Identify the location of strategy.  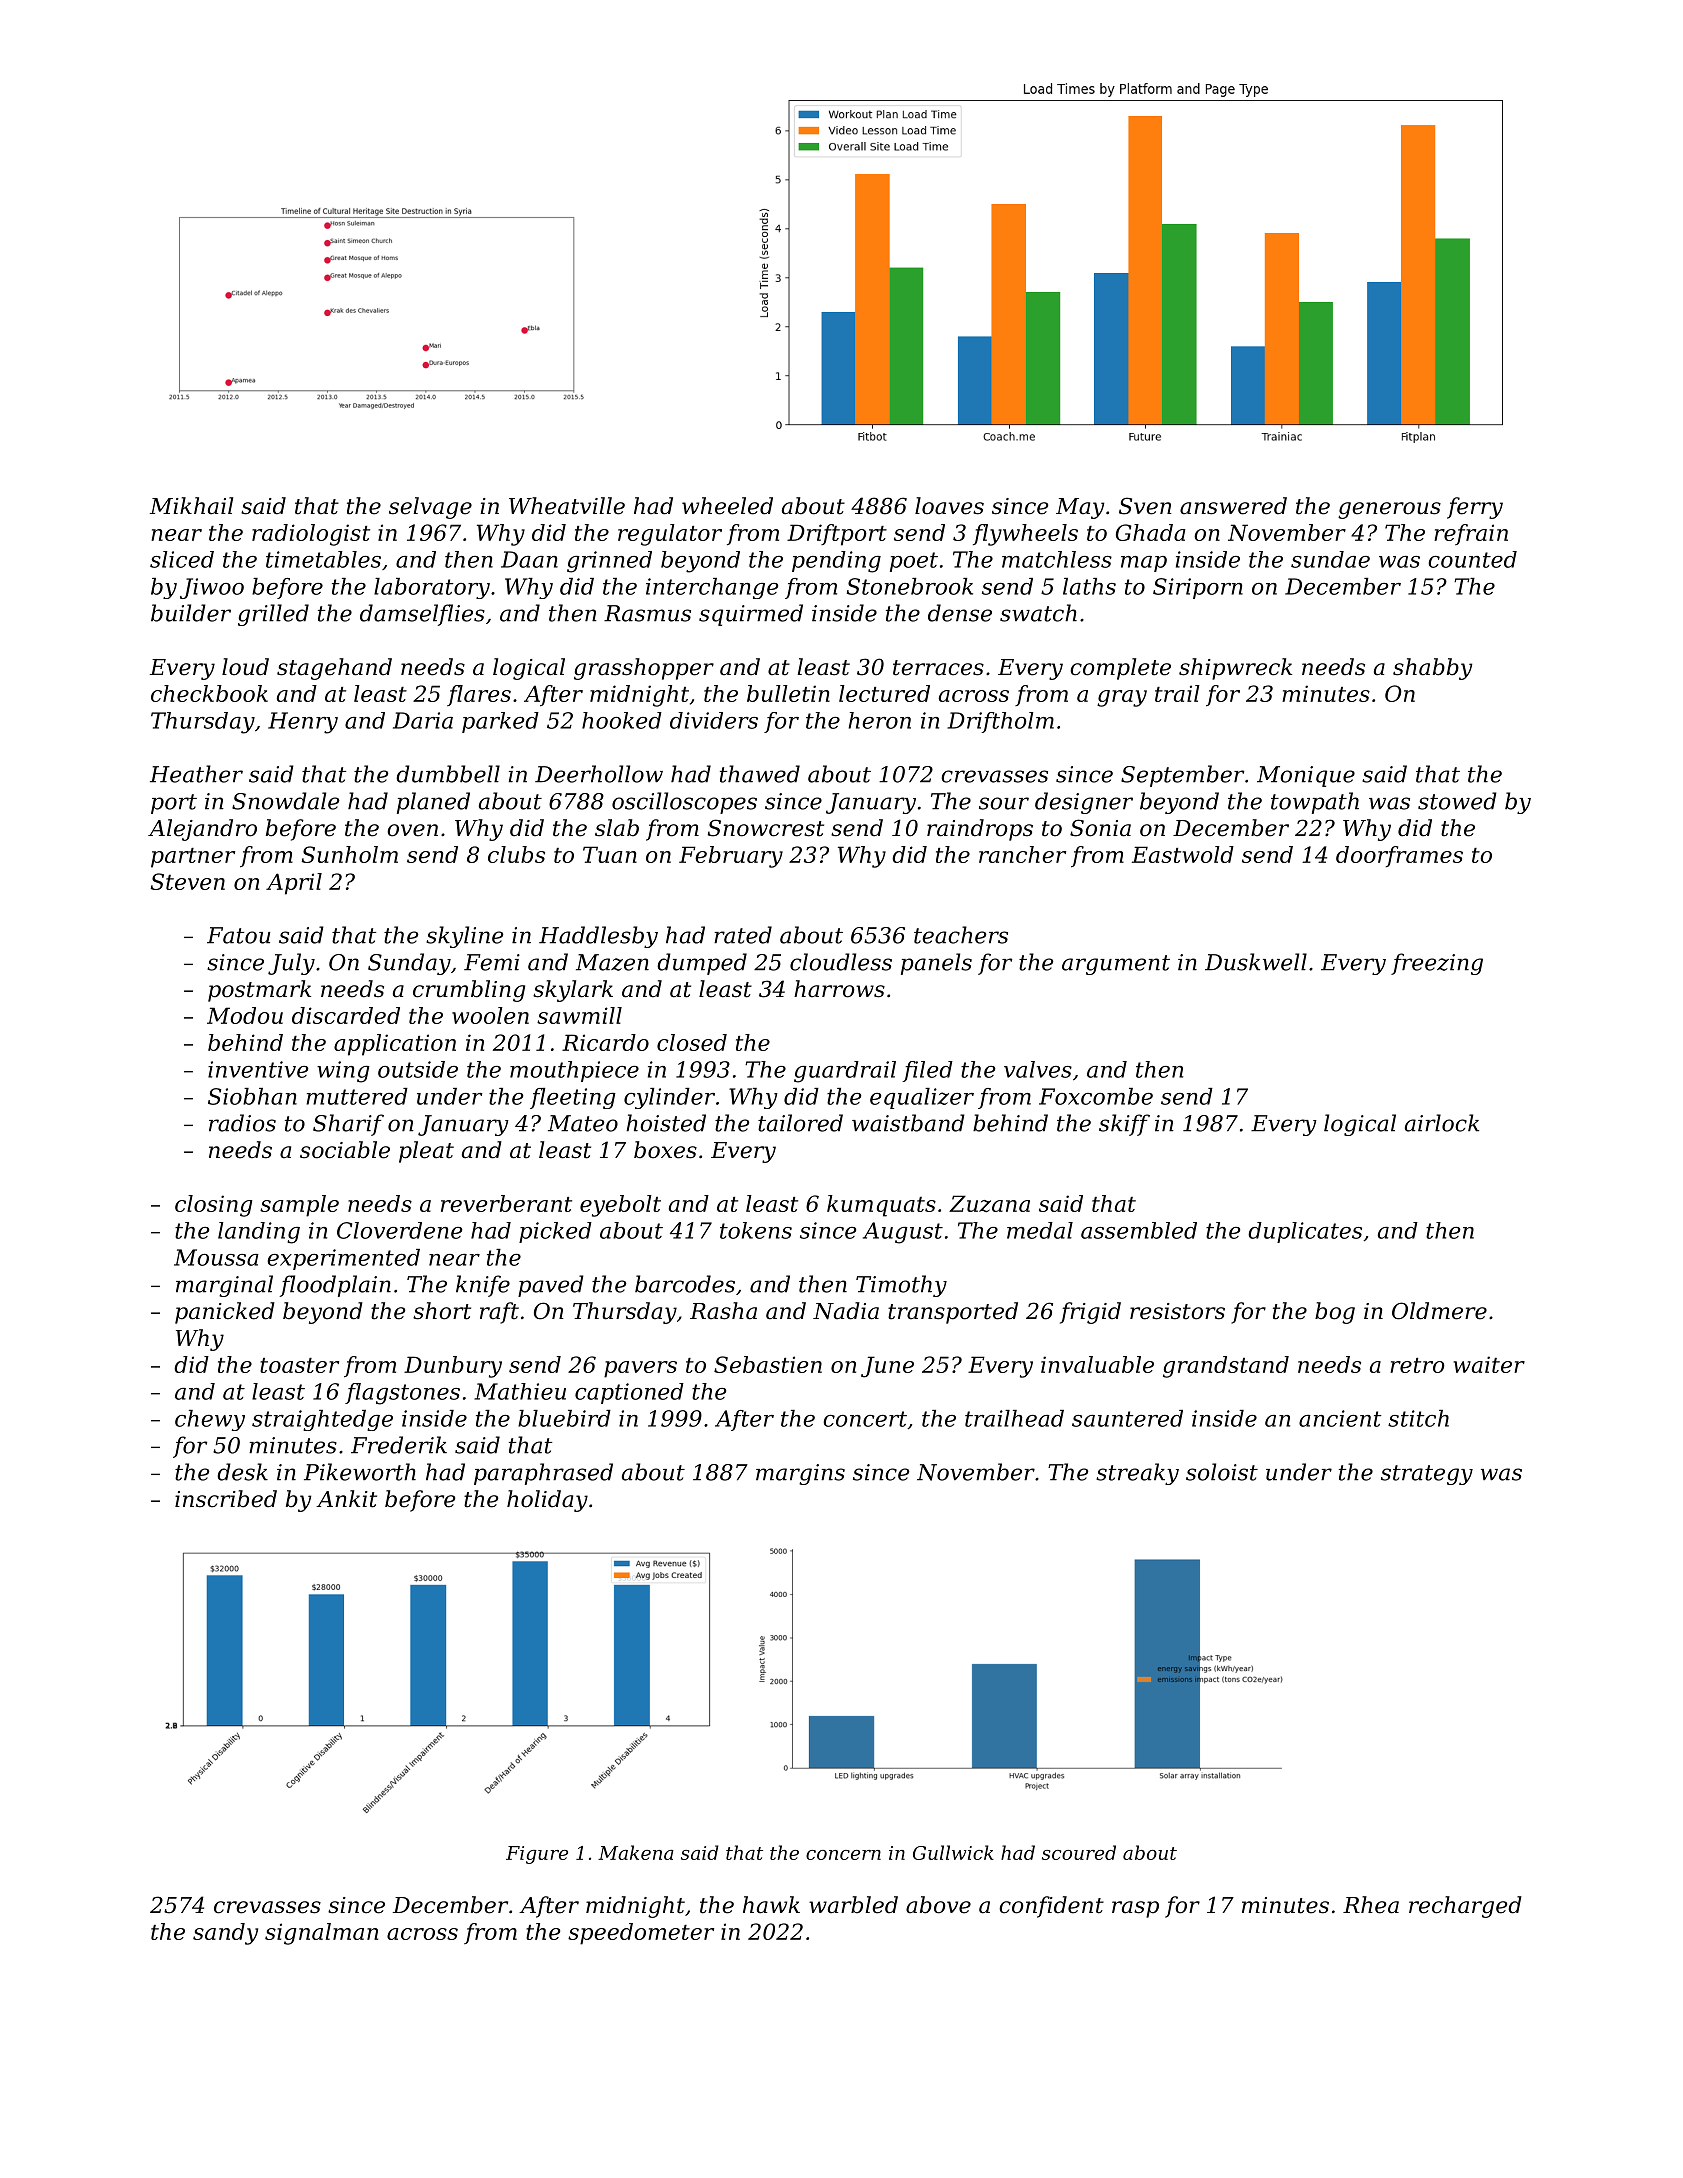
(1427, 1475).
